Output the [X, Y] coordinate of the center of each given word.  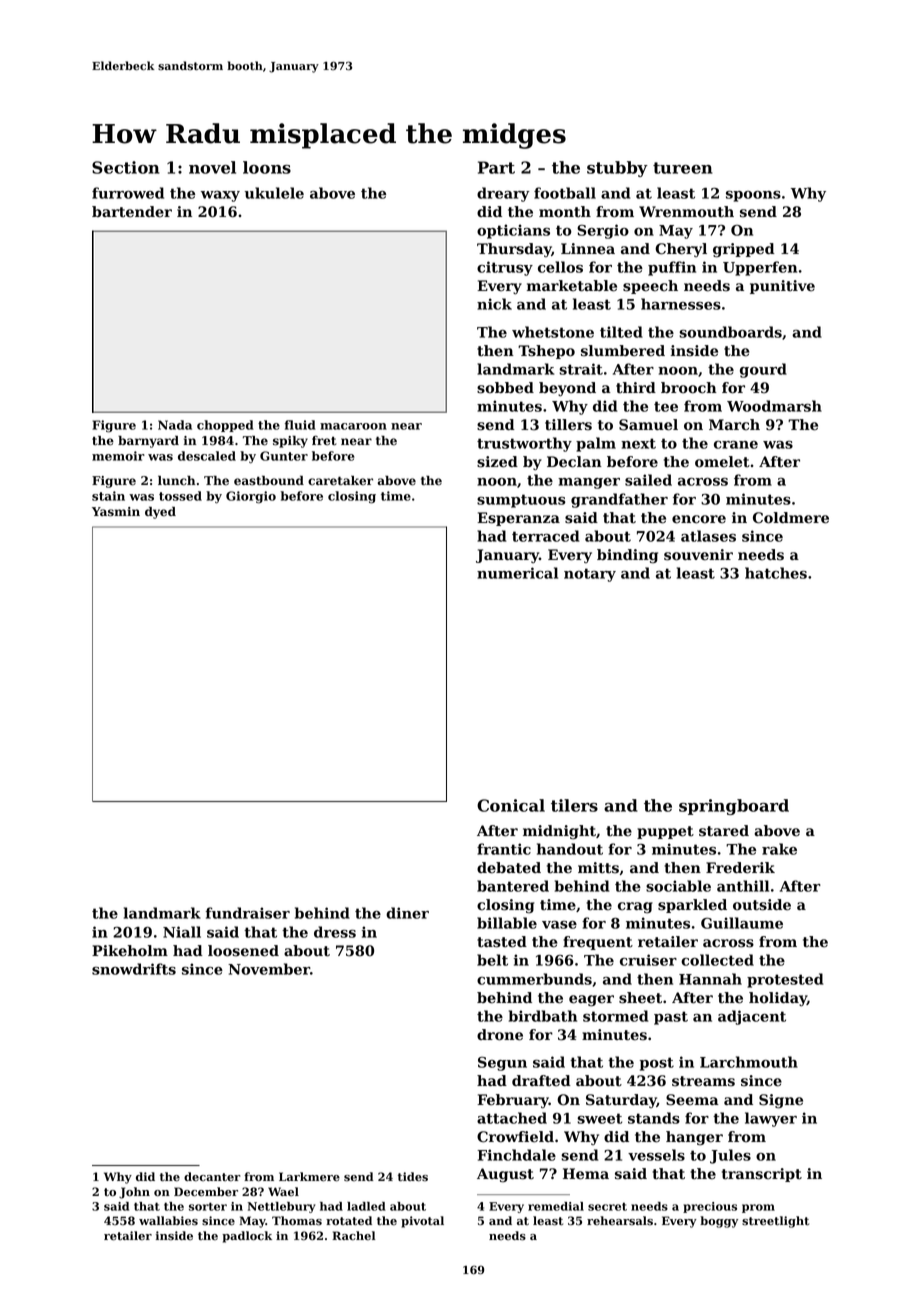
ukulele [274, 193]
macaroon [353, 426]
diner [407, 913]
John [134, 1193]
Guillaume [742, 923]
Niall [182, 932]
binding [627, 556]
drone [500, 1035]
